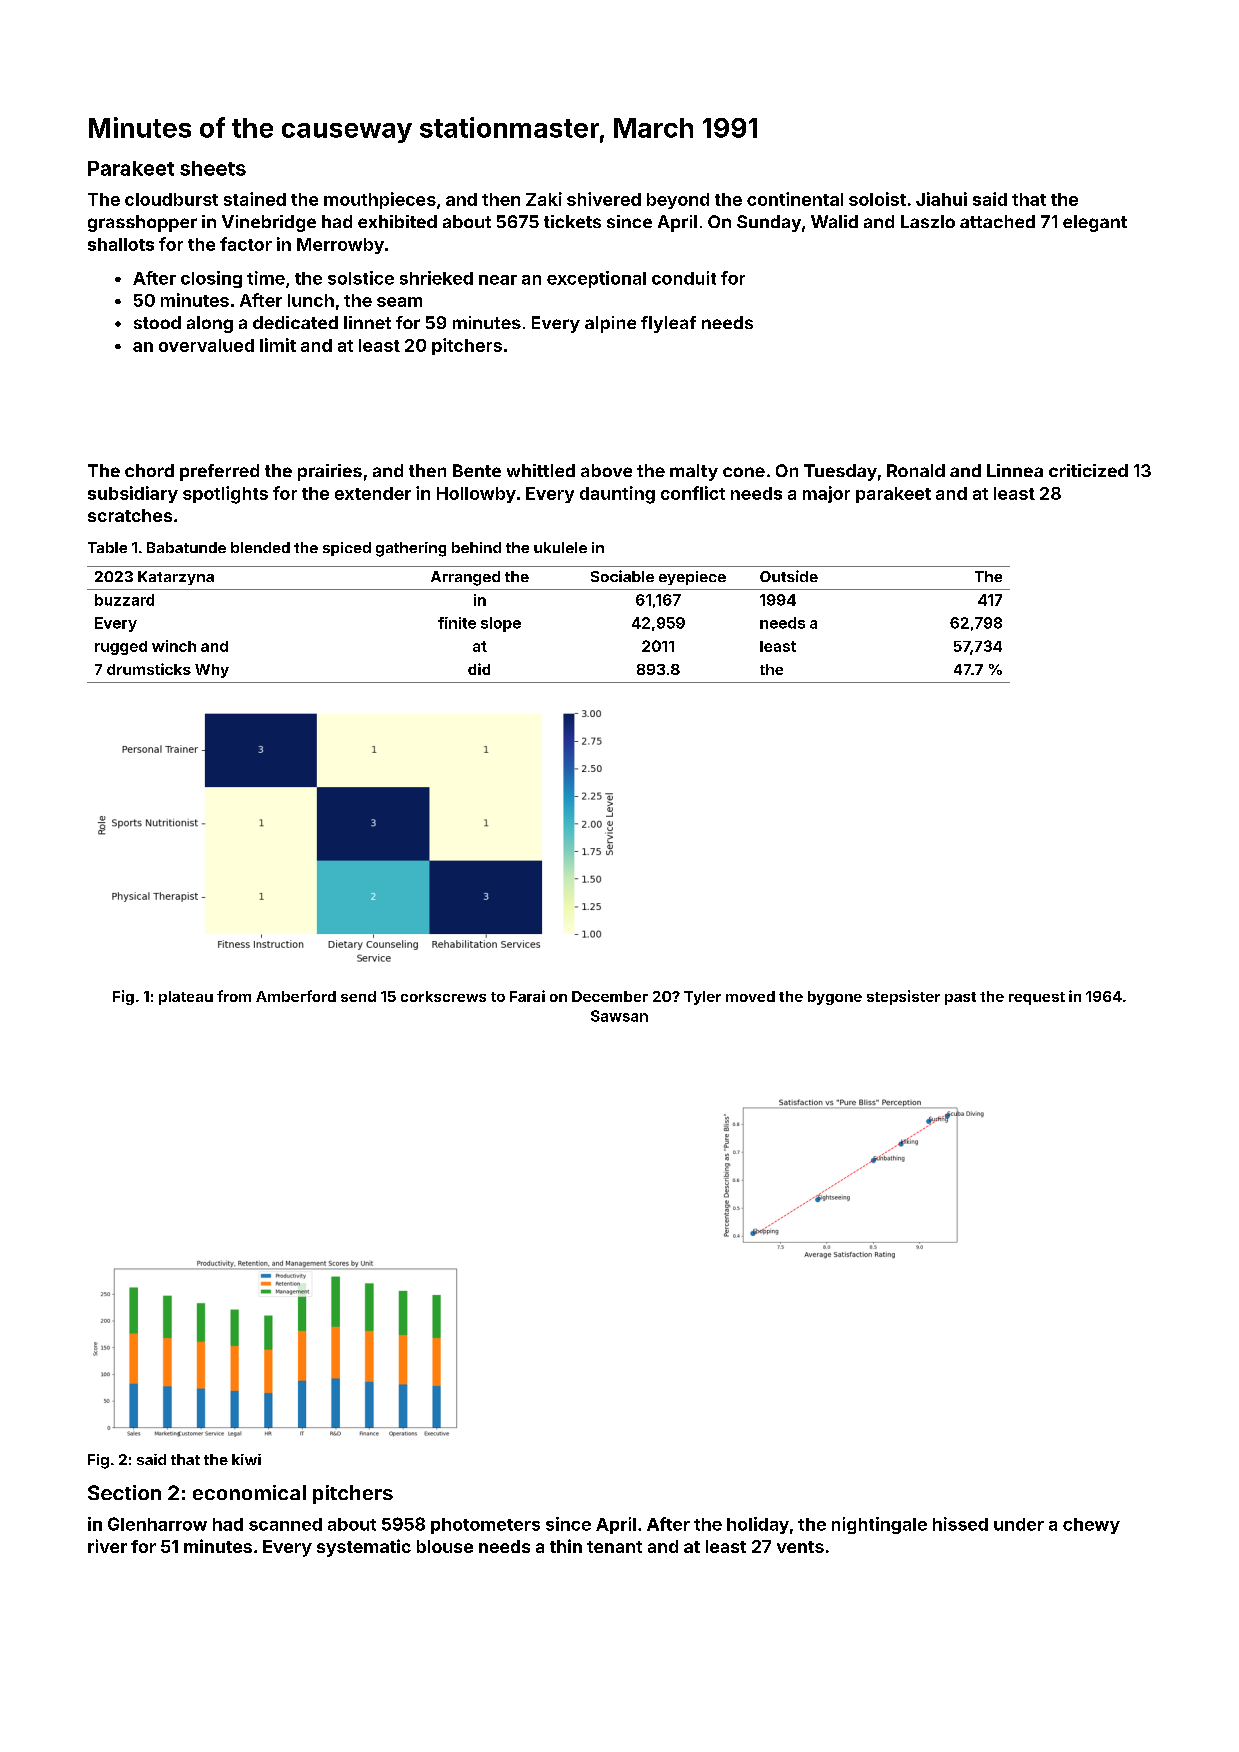 This document has width=1239, height=1752. Describe the element at coordinates (485, 1526) in the document. I see `photometers` at that location.
